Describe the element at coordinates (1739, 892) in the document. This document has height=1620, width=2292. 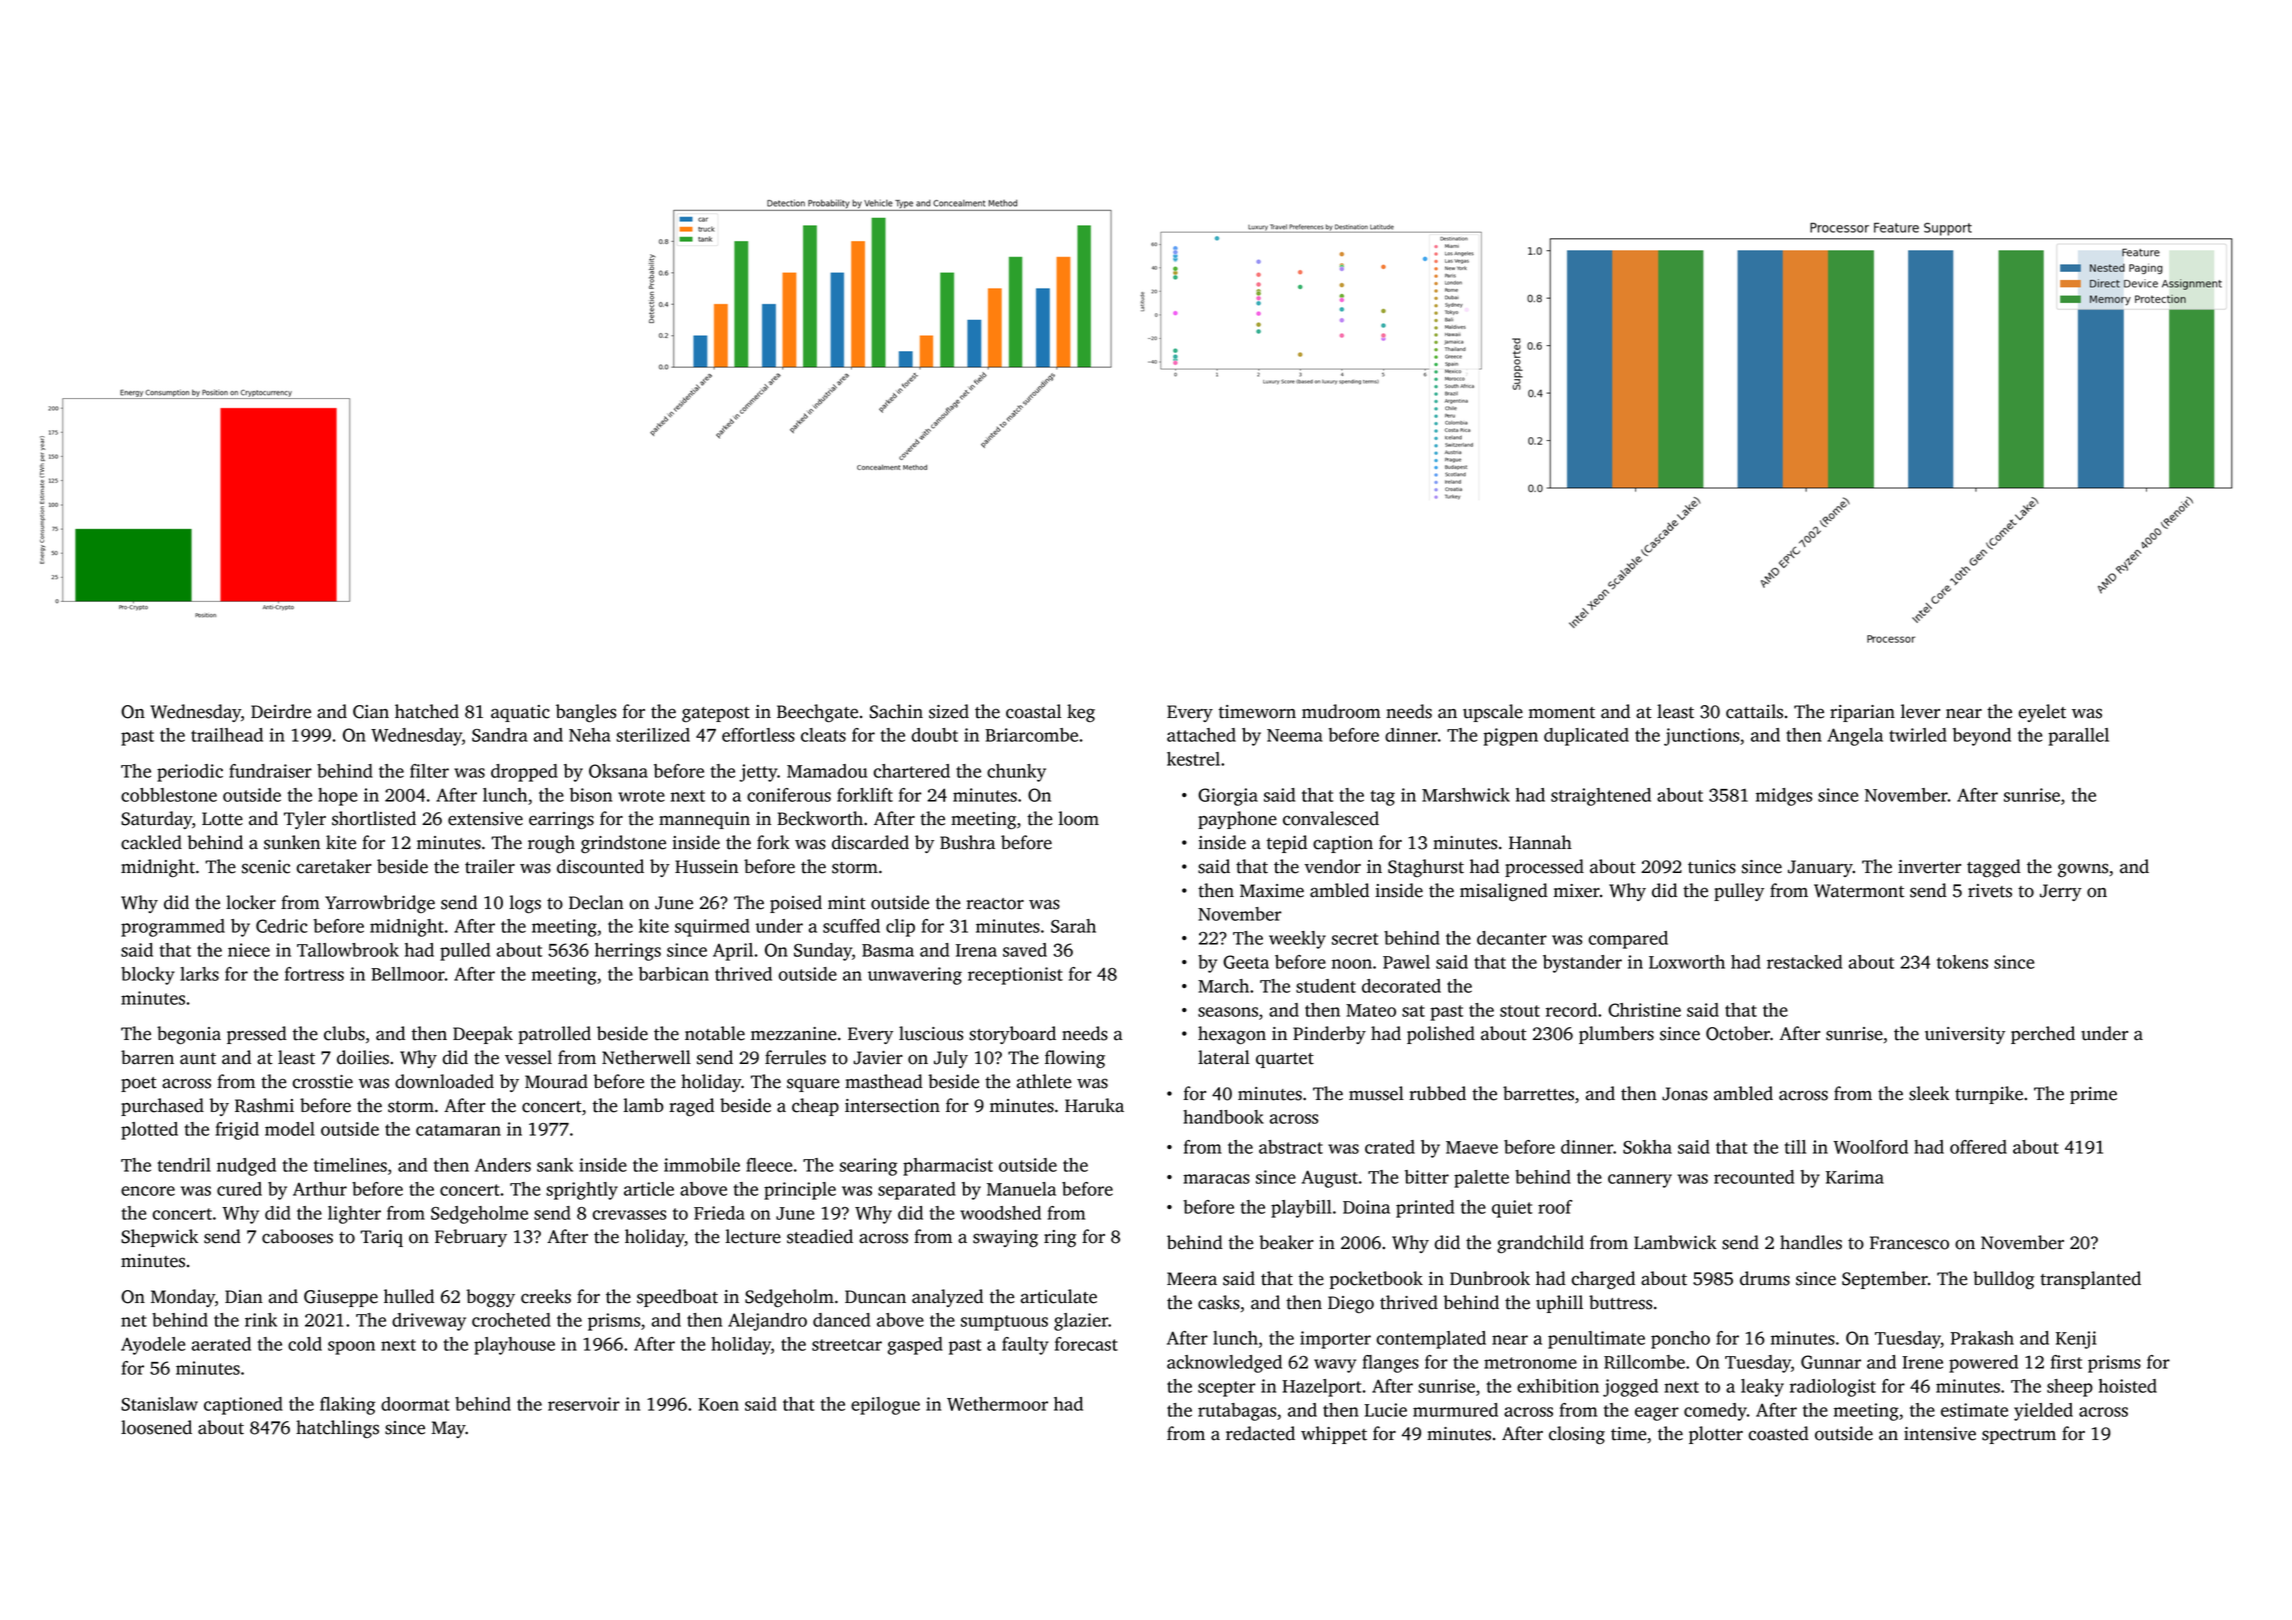
I see `pulley` at that location.
